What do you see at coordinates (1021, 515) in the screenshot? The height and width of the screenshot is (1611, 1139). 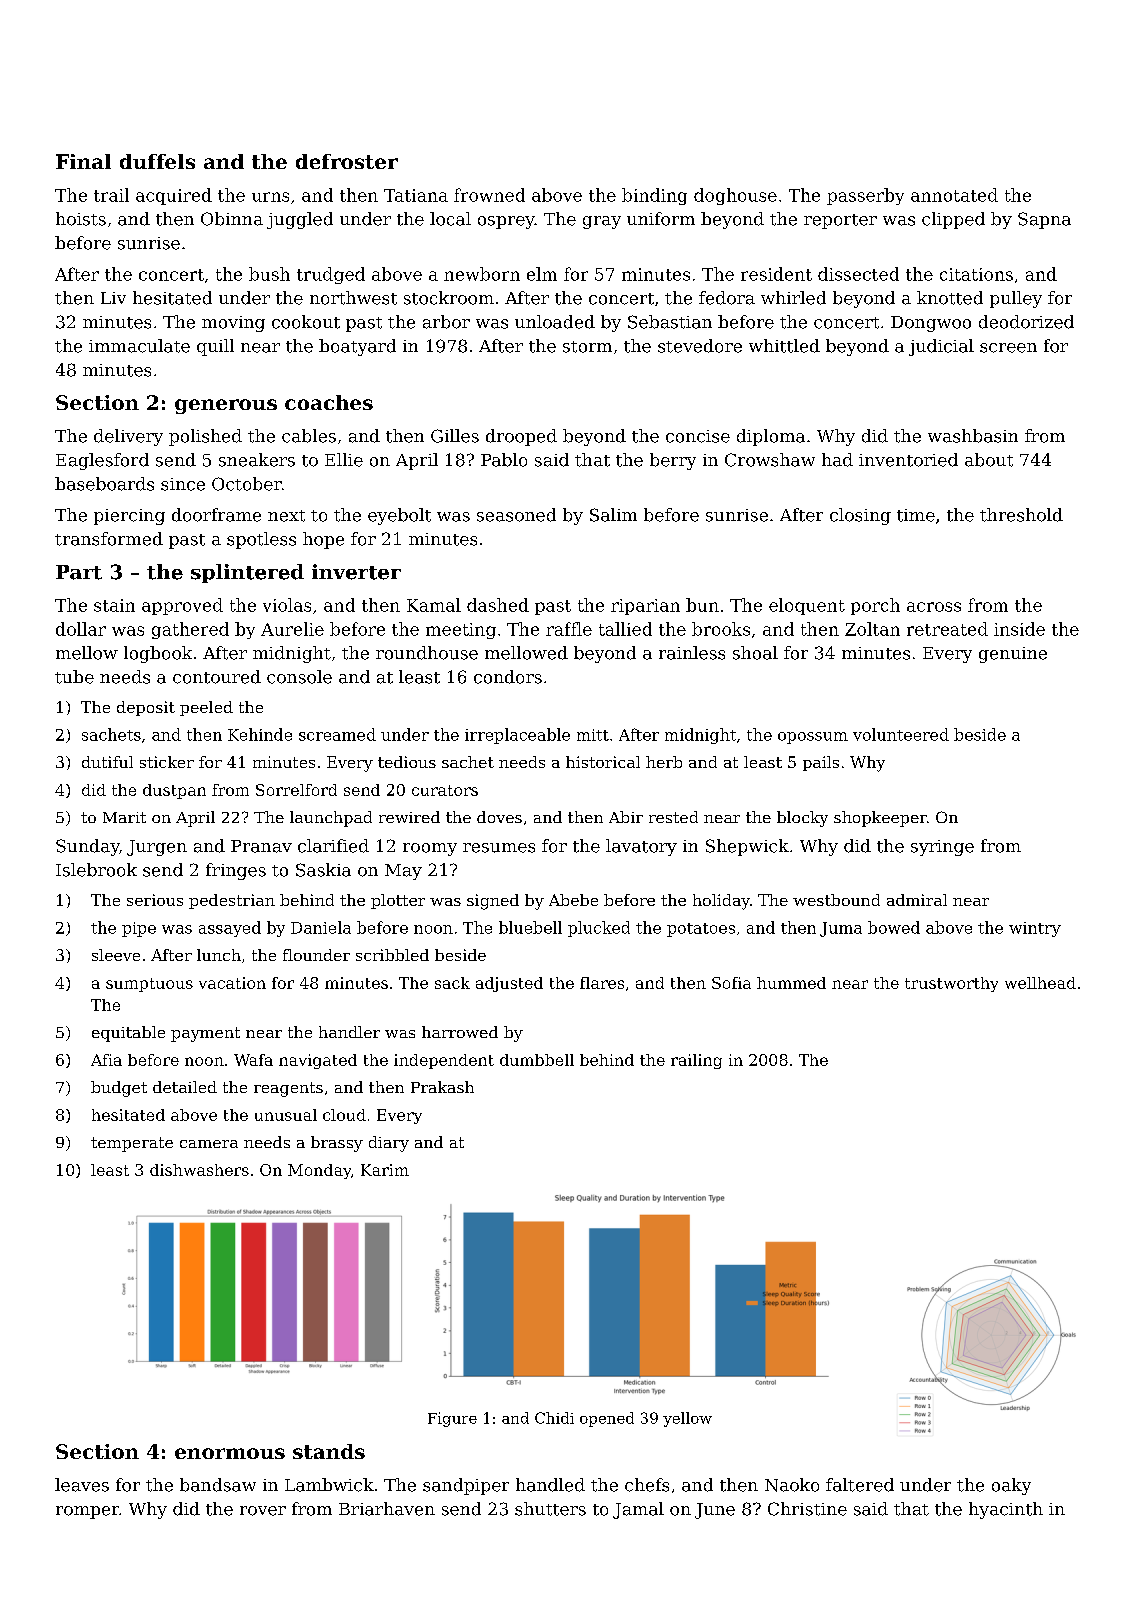 I see `threshold` at bounding box center [1021, 515].
